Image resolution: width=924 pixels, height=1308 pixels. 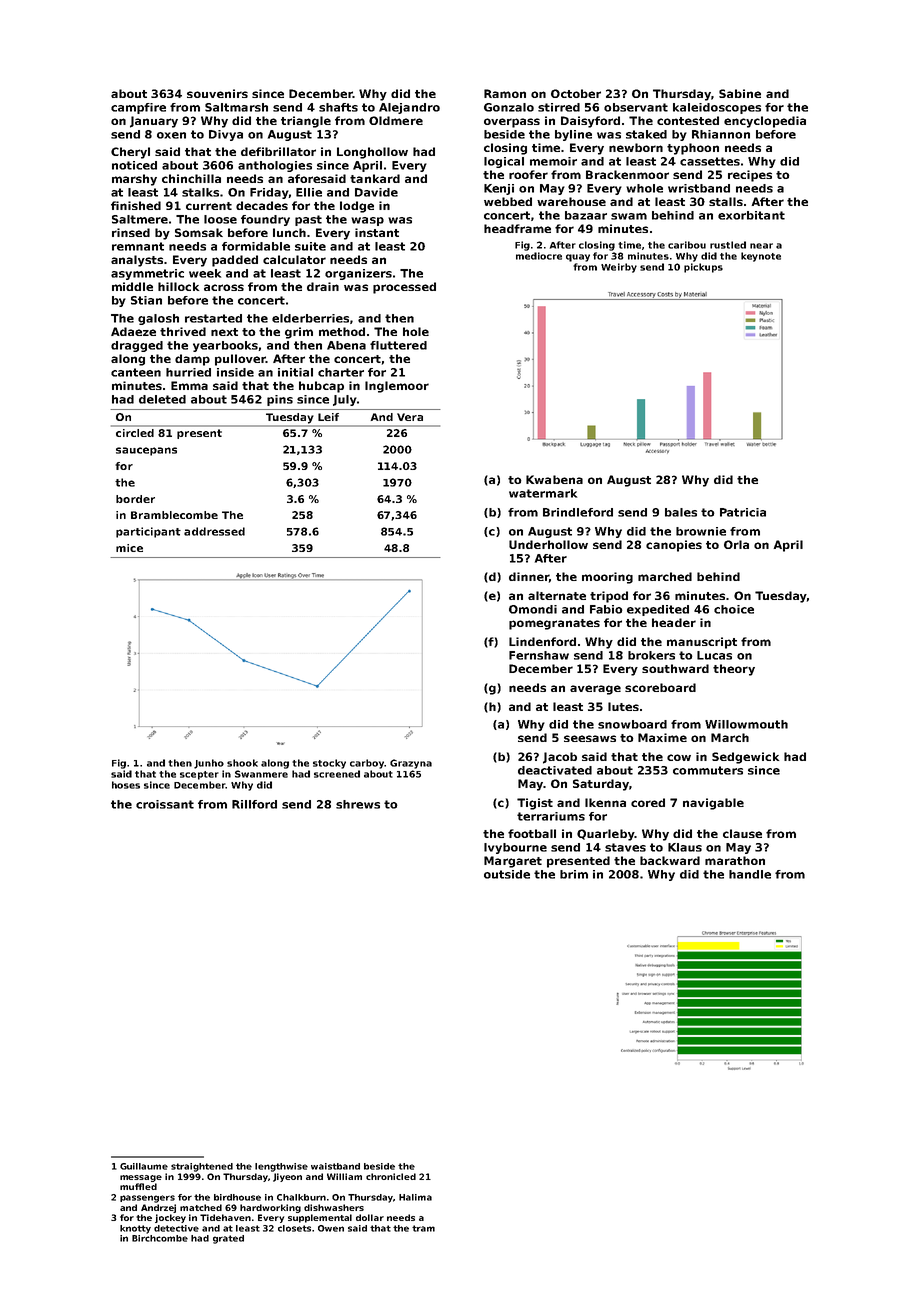 I want to click on choice, so click(x=734, y=609).
